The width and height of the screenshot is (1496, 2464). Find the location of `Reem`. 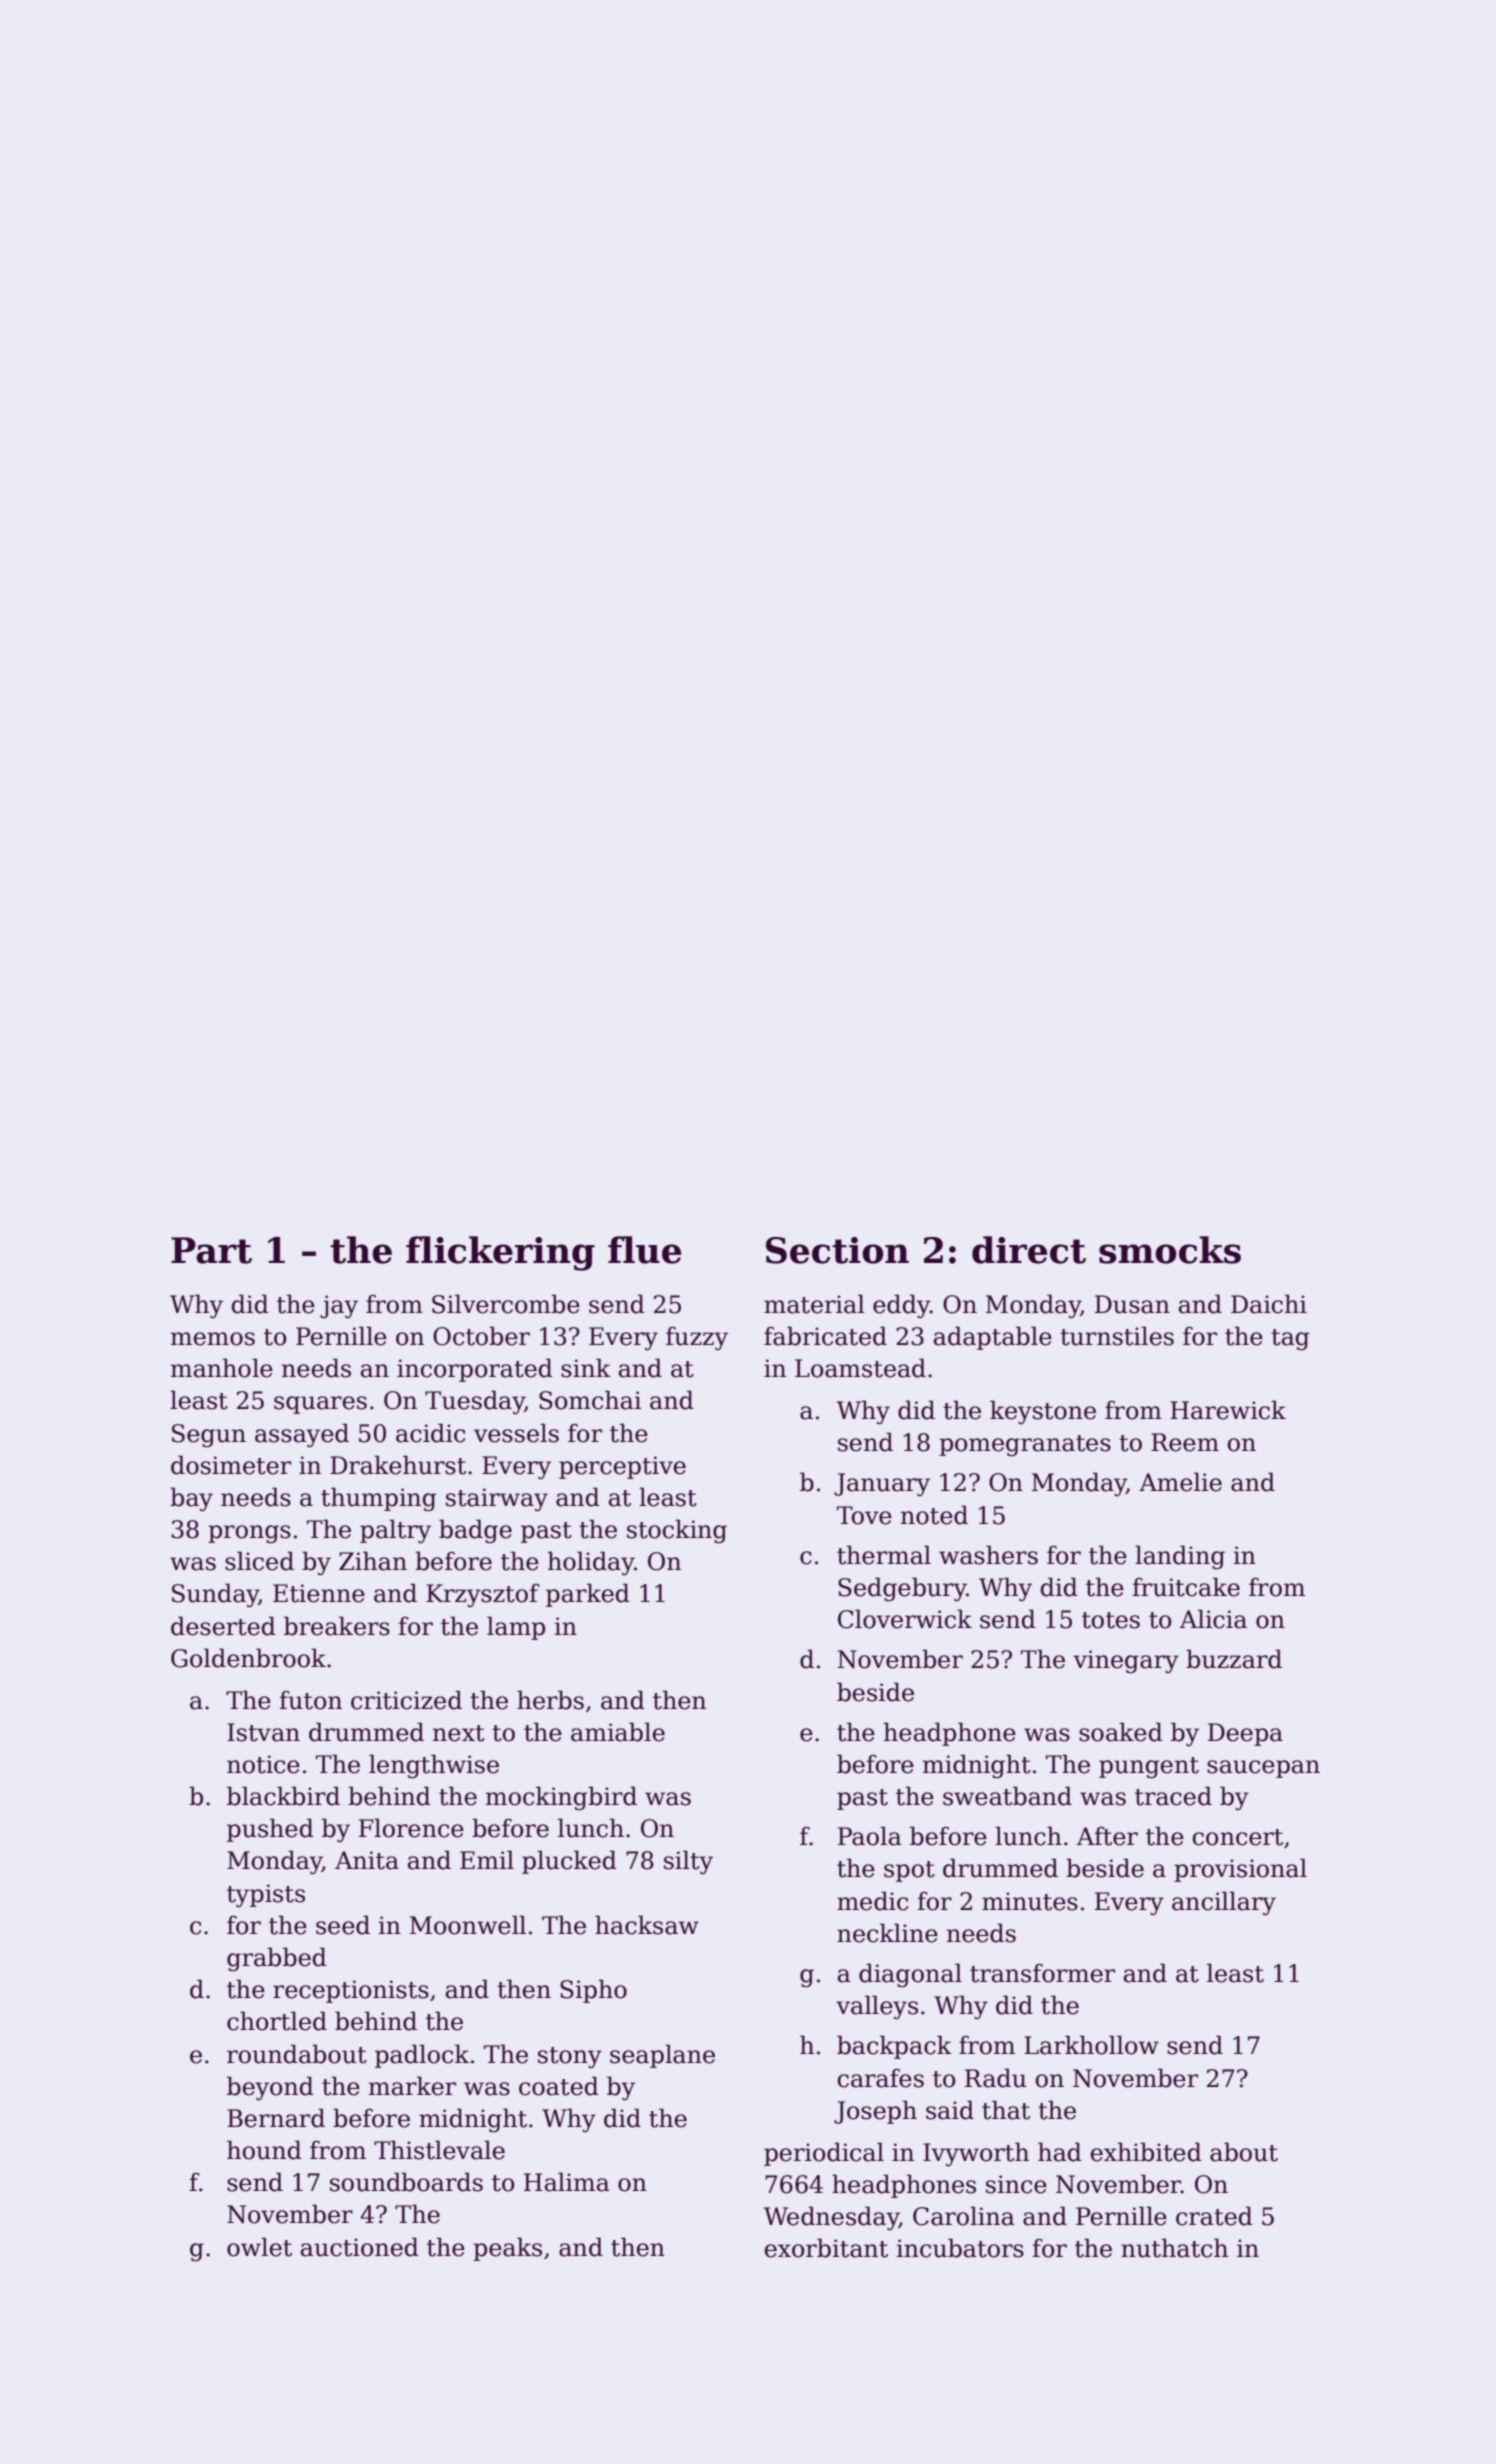

Reem is located at coordinates (1185, 1442).
